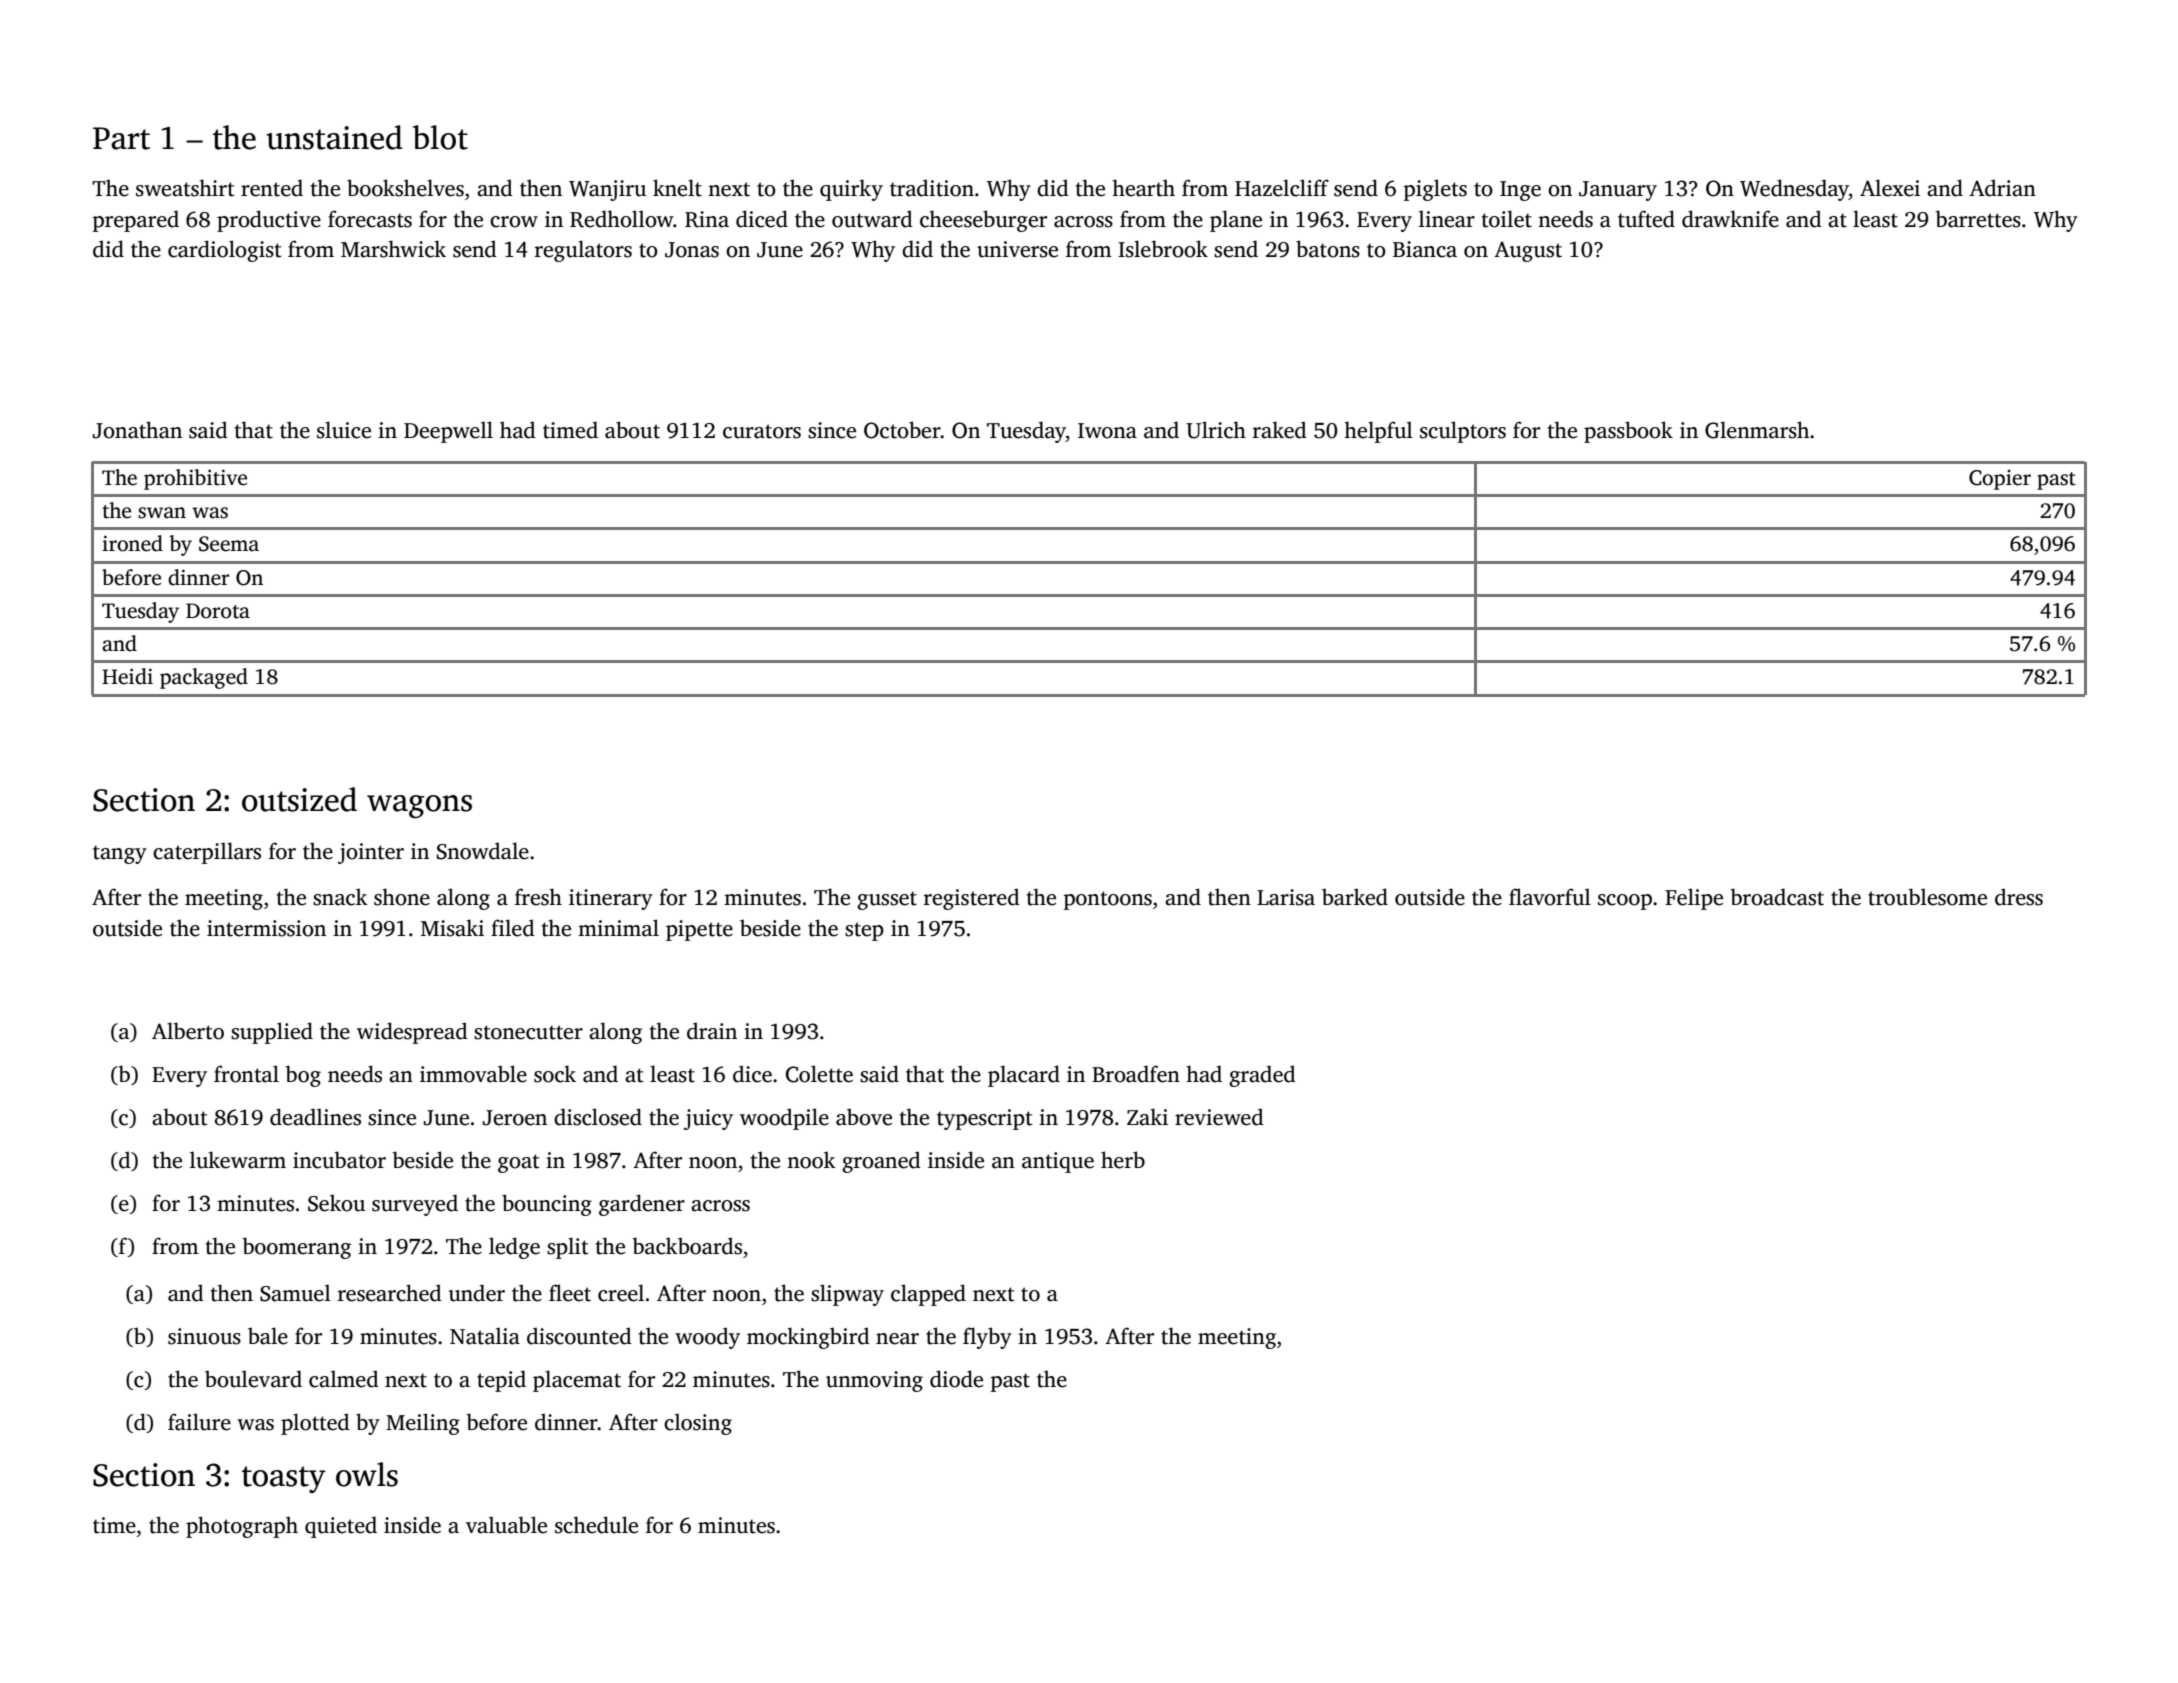  Describe the element at coordinates (1219, 1117) in the image. I see `reviewed` at that location.
